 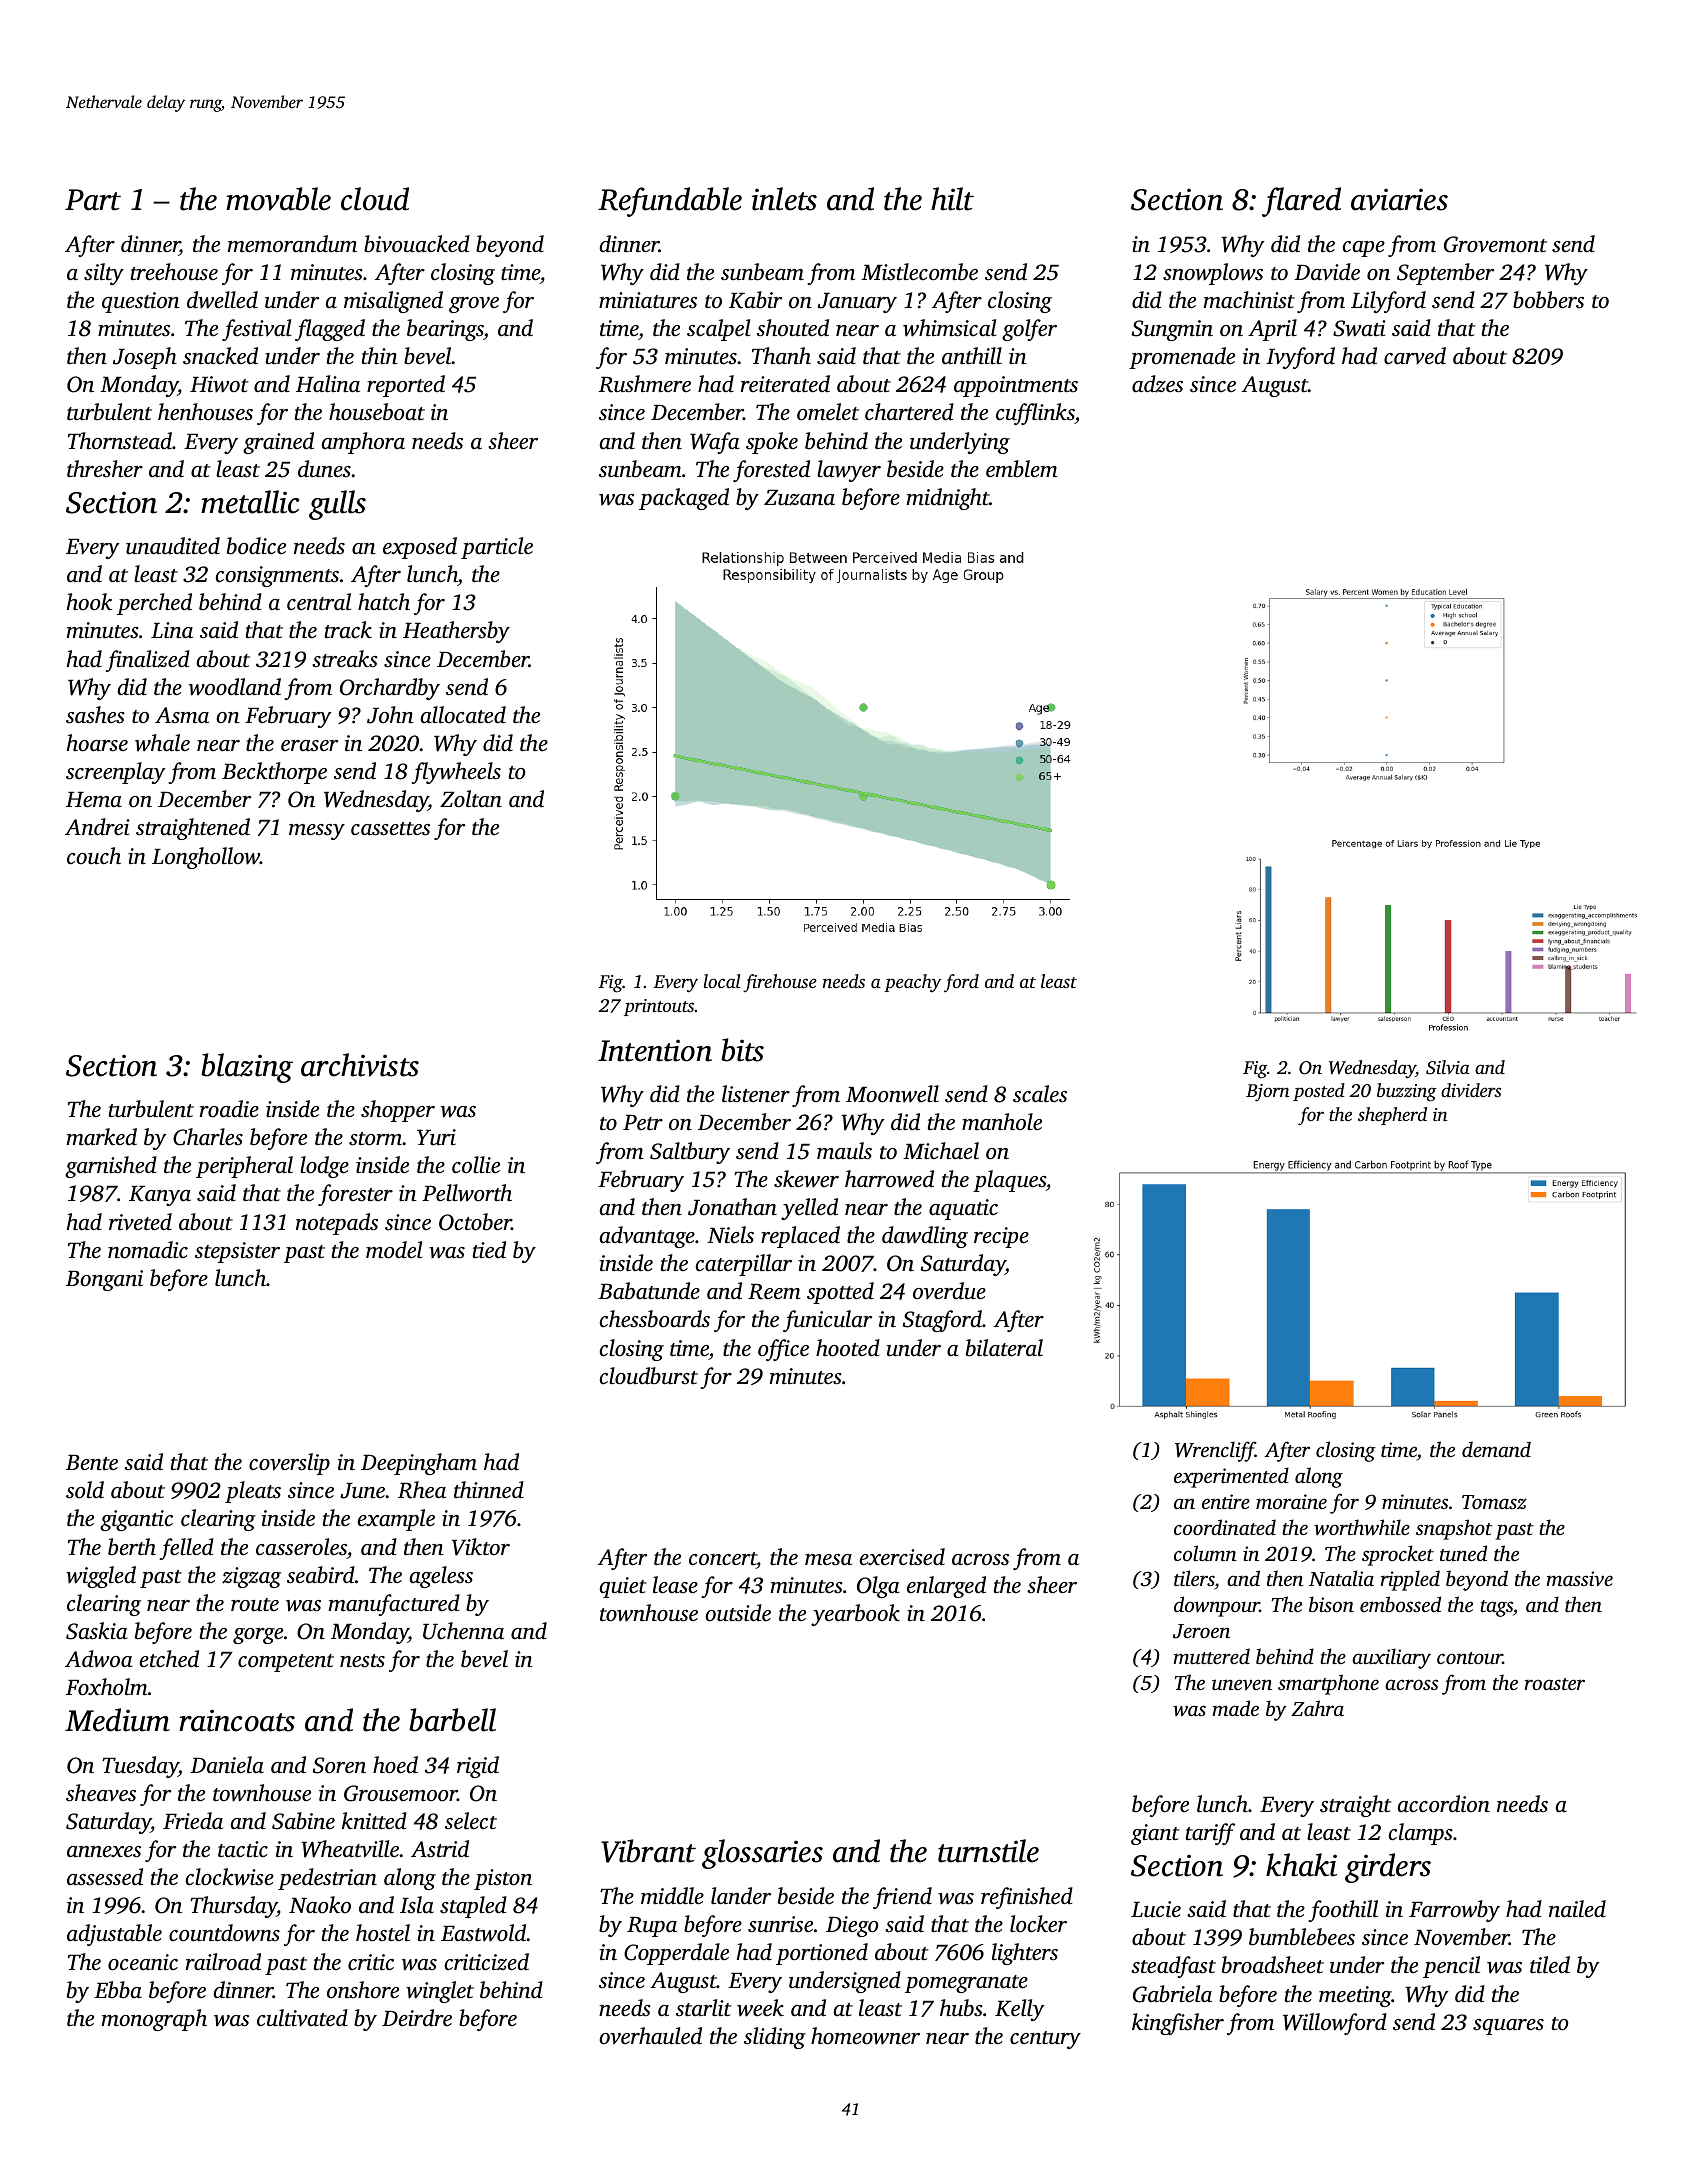 I want to click on flared, so click(x=1301, y=202).
